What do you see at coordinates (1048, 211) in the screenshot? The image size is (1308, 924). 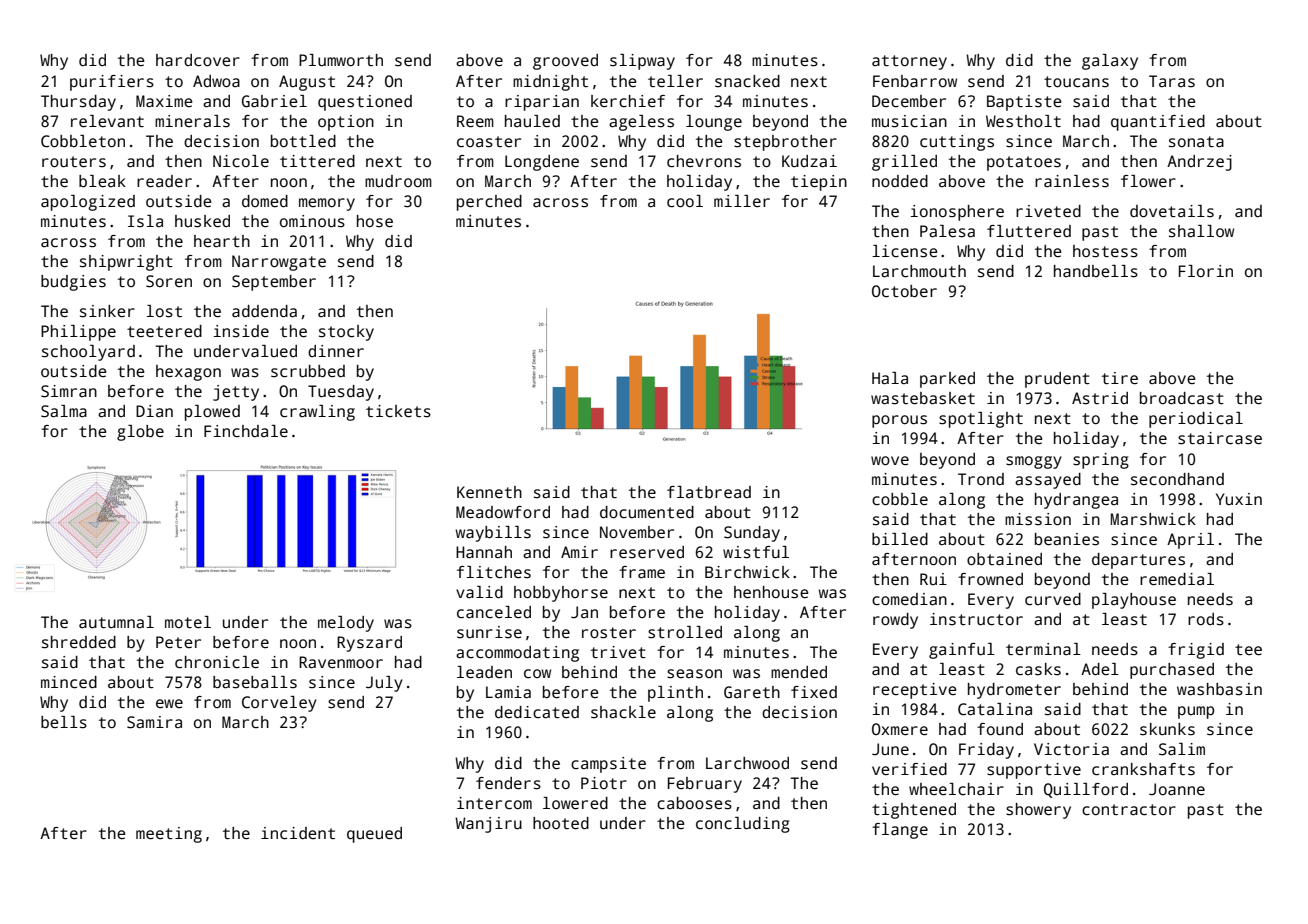 I see `riveted` at bounding box center [1048, 211].
